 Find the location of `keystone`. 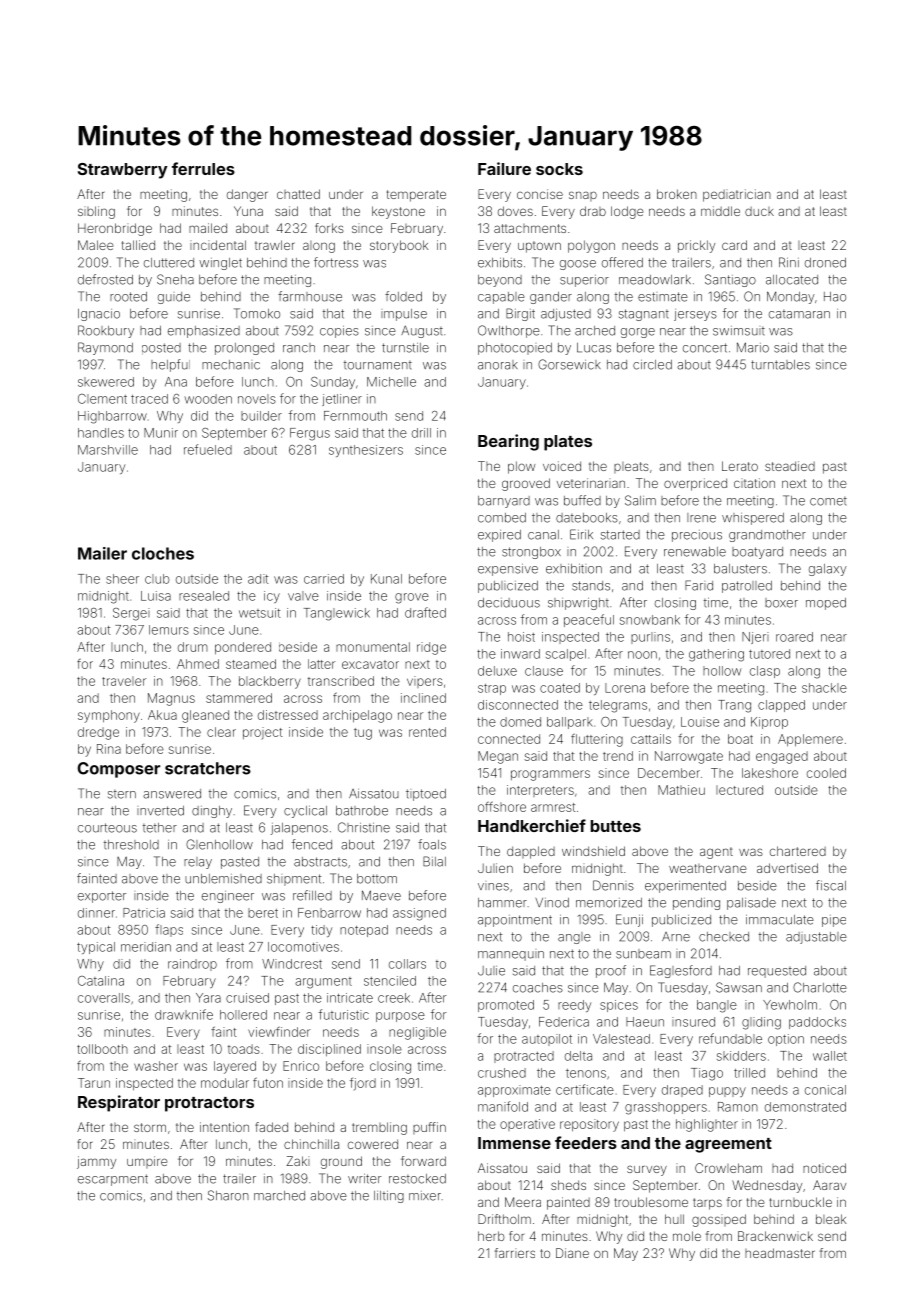

keystone is located at coordinates (398, 212).
